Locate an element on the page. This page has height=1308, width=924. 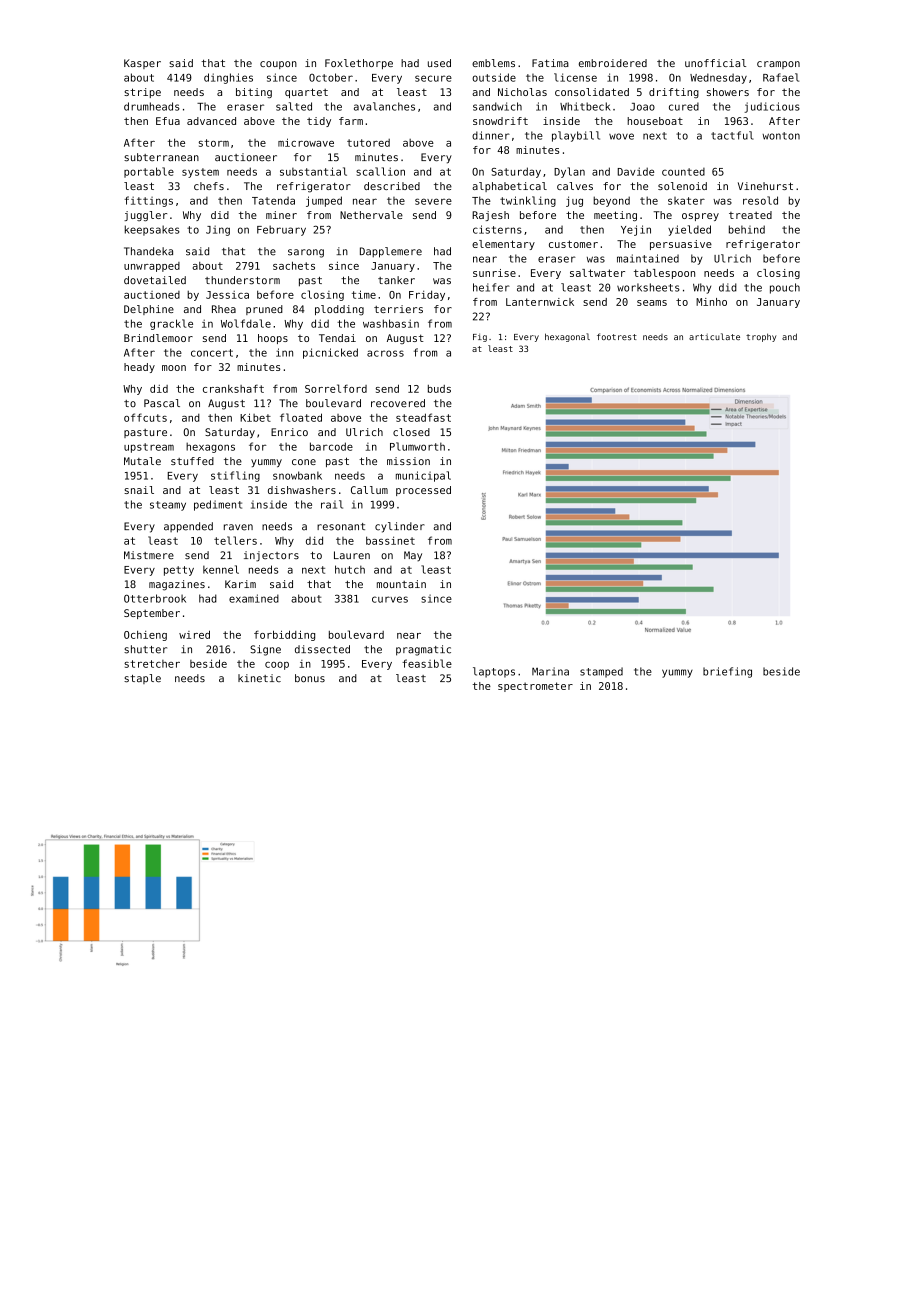
Kasper is located at coordinates (142, 64).
